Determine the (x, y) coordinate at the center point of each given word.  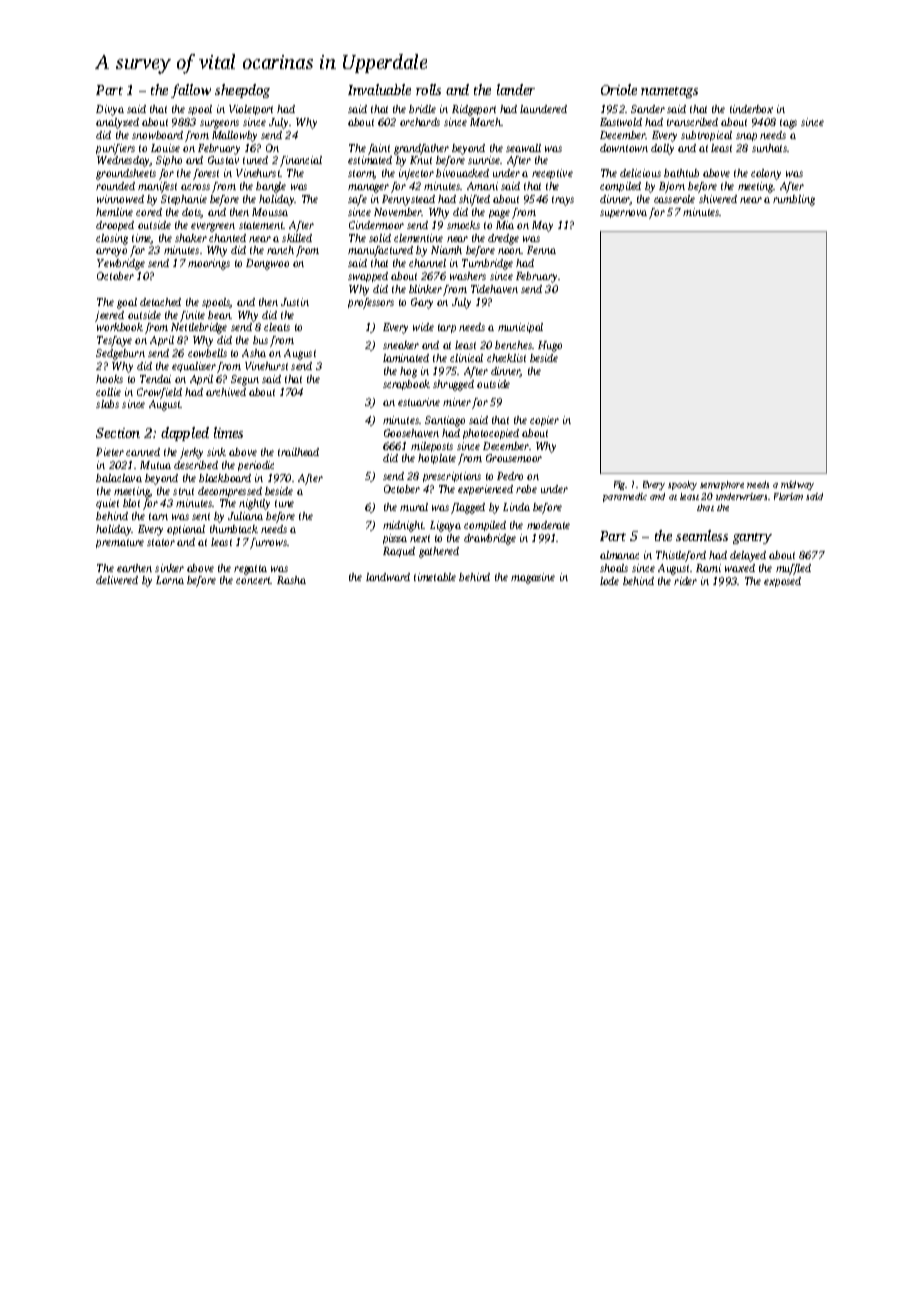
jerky (191, 453)
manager (368, 188)
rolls (428, 89)
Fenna (541, 250)
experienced (485, 490)
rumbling (794, 200)
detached (160, 302)
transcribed (692, 122)
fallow (191, 91)
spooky (682, 485)
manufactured (380, 251)
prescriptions (452, 477)
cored (149, 212)
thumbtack (234, 529)
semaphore (722, 485)
